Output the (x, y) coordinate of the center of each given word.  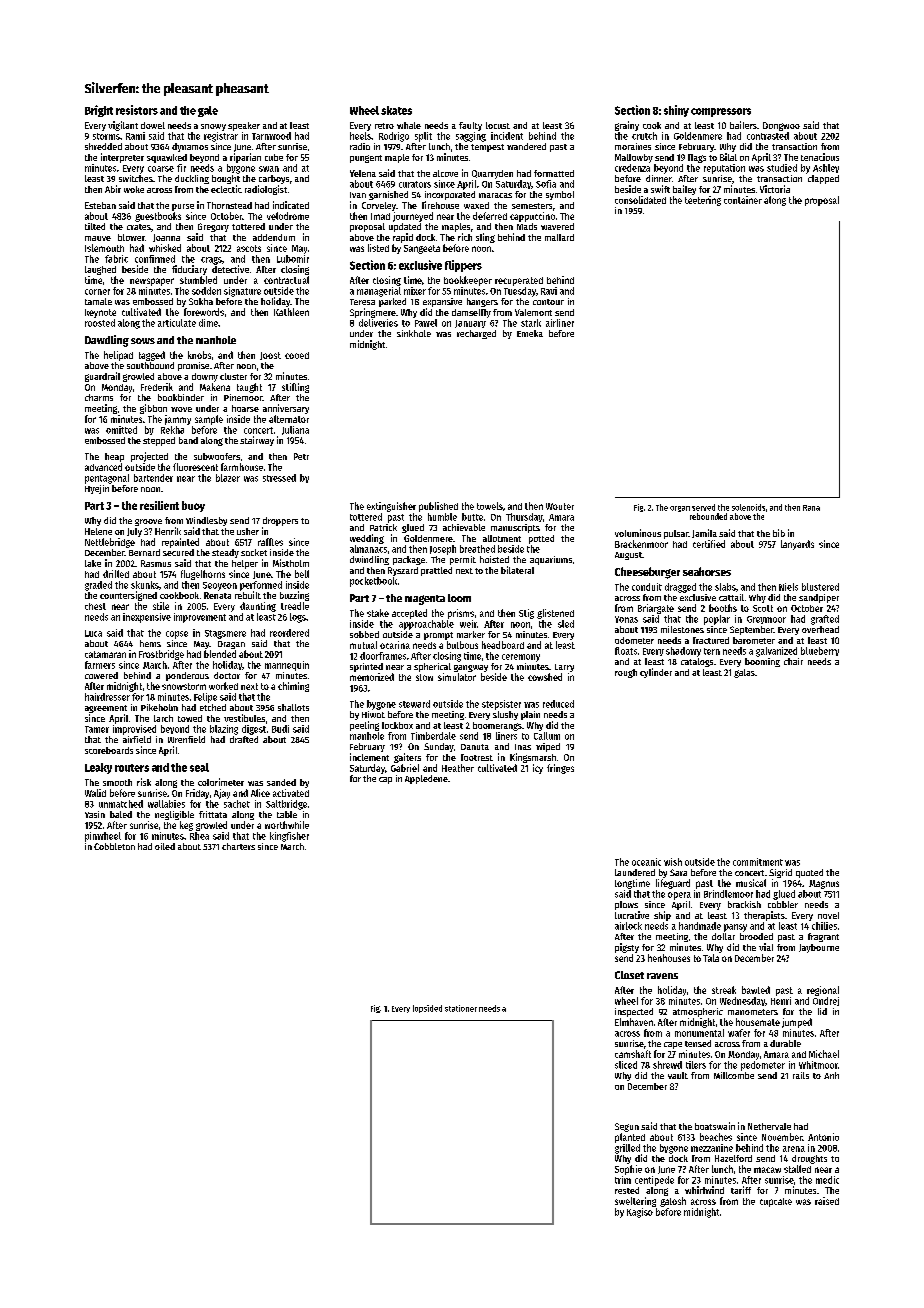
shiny (676, 111)
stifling (295, 388)
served (703, 507)
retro (384, 126)
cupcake (776, 1202)
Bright (99, 111)
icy (538, 769)
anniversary (286, 409)
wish (673, 862)
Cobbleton (114, 846)
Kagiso (640, 1213)
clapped (823, 179)
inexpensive (147, 618)
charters (238, 846)
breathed (477, 549)
